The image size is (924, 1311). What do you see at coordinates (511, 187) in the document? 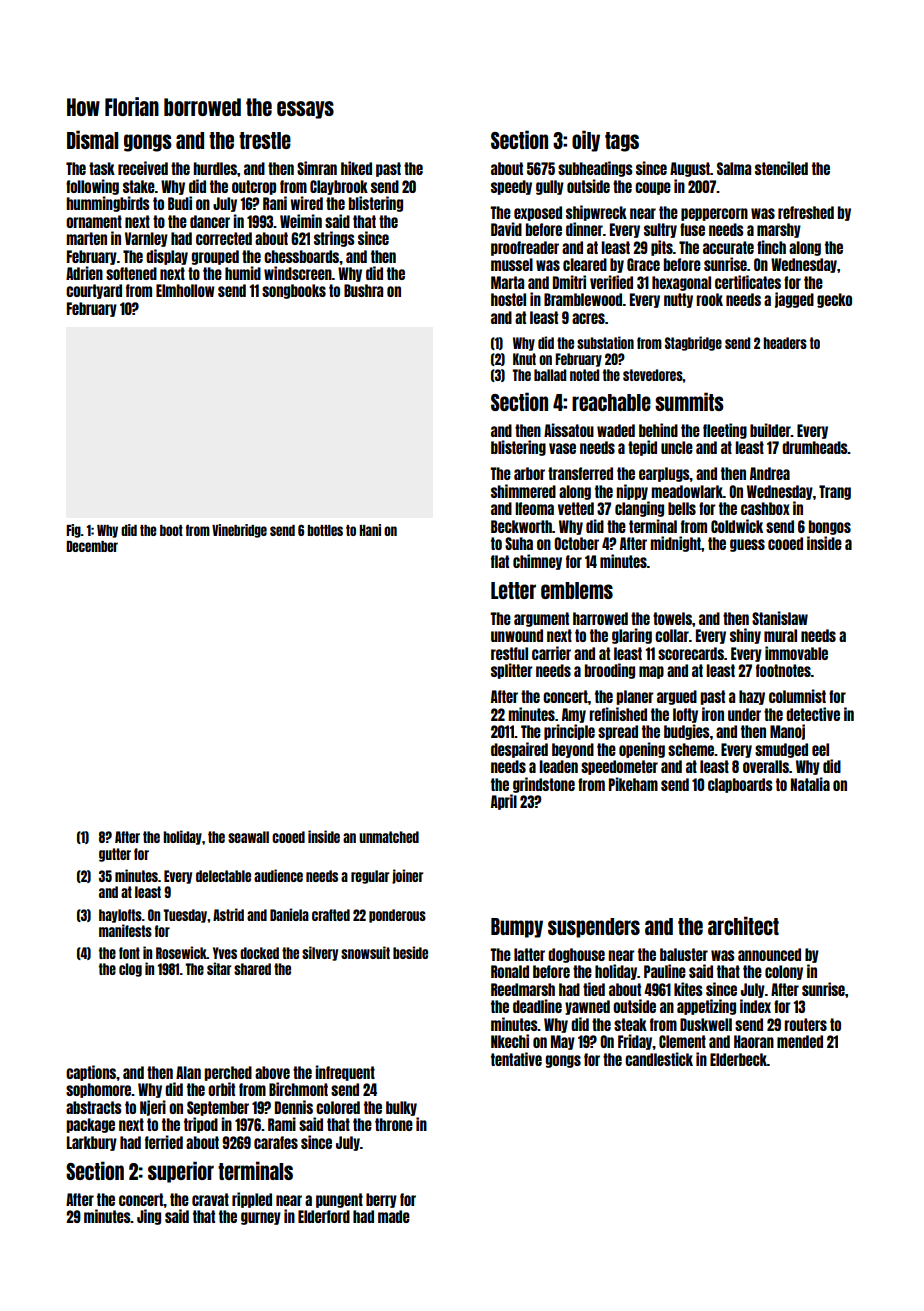
I see `speedy` at bounding box center [511, 187].
